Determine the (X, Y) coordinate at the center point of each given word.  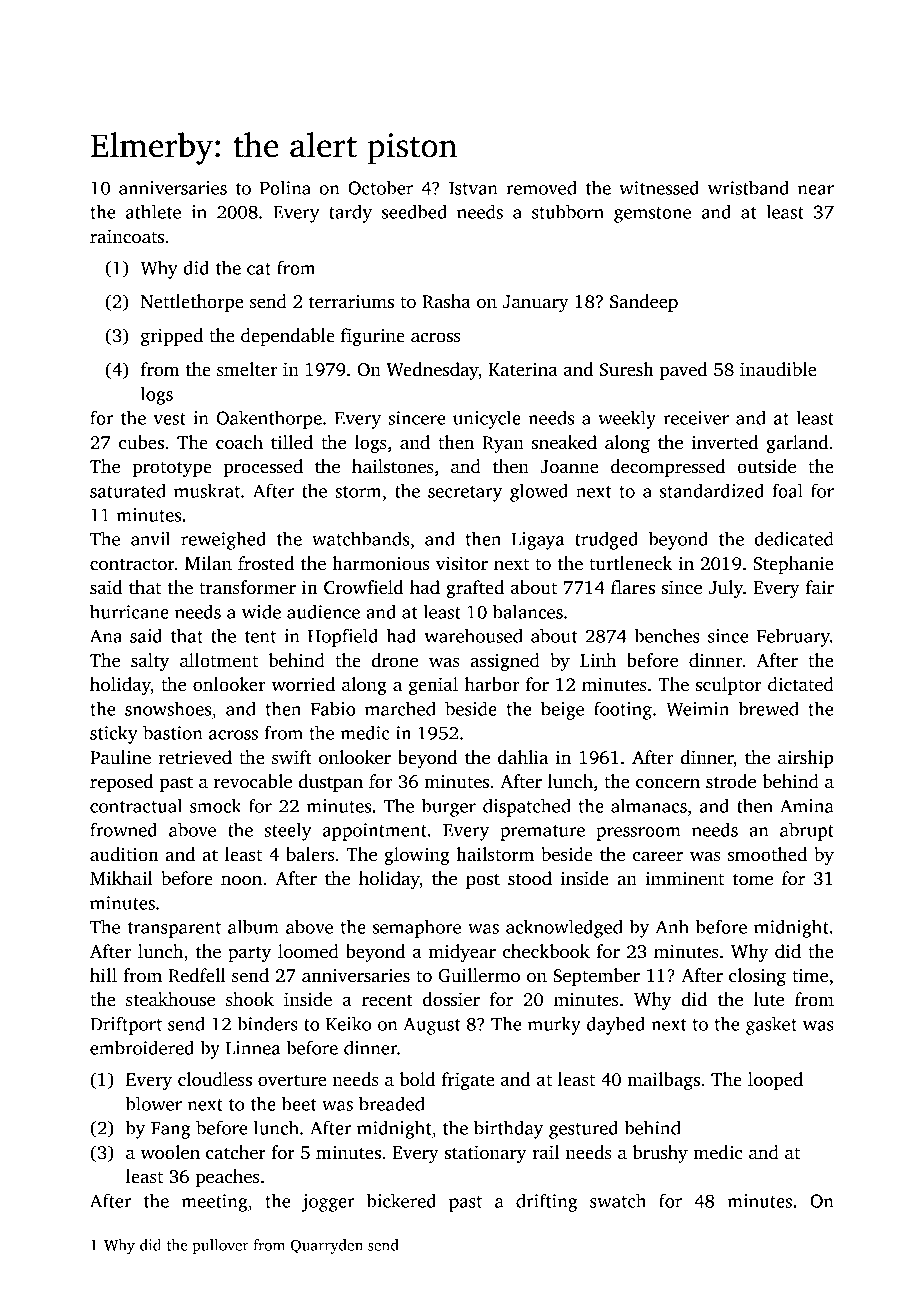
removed (541, 188)
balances (528, 611)
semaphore (417, 928)
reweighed (223, 540)
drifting (546, 1202)
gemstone (652, 215)
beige (562, 710)
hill (103, 975)
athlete (153, 211)
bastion (173, 732)
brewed (768, 708)
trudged (606, 540)
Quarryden (327, 1246)
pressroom (638, 834)
